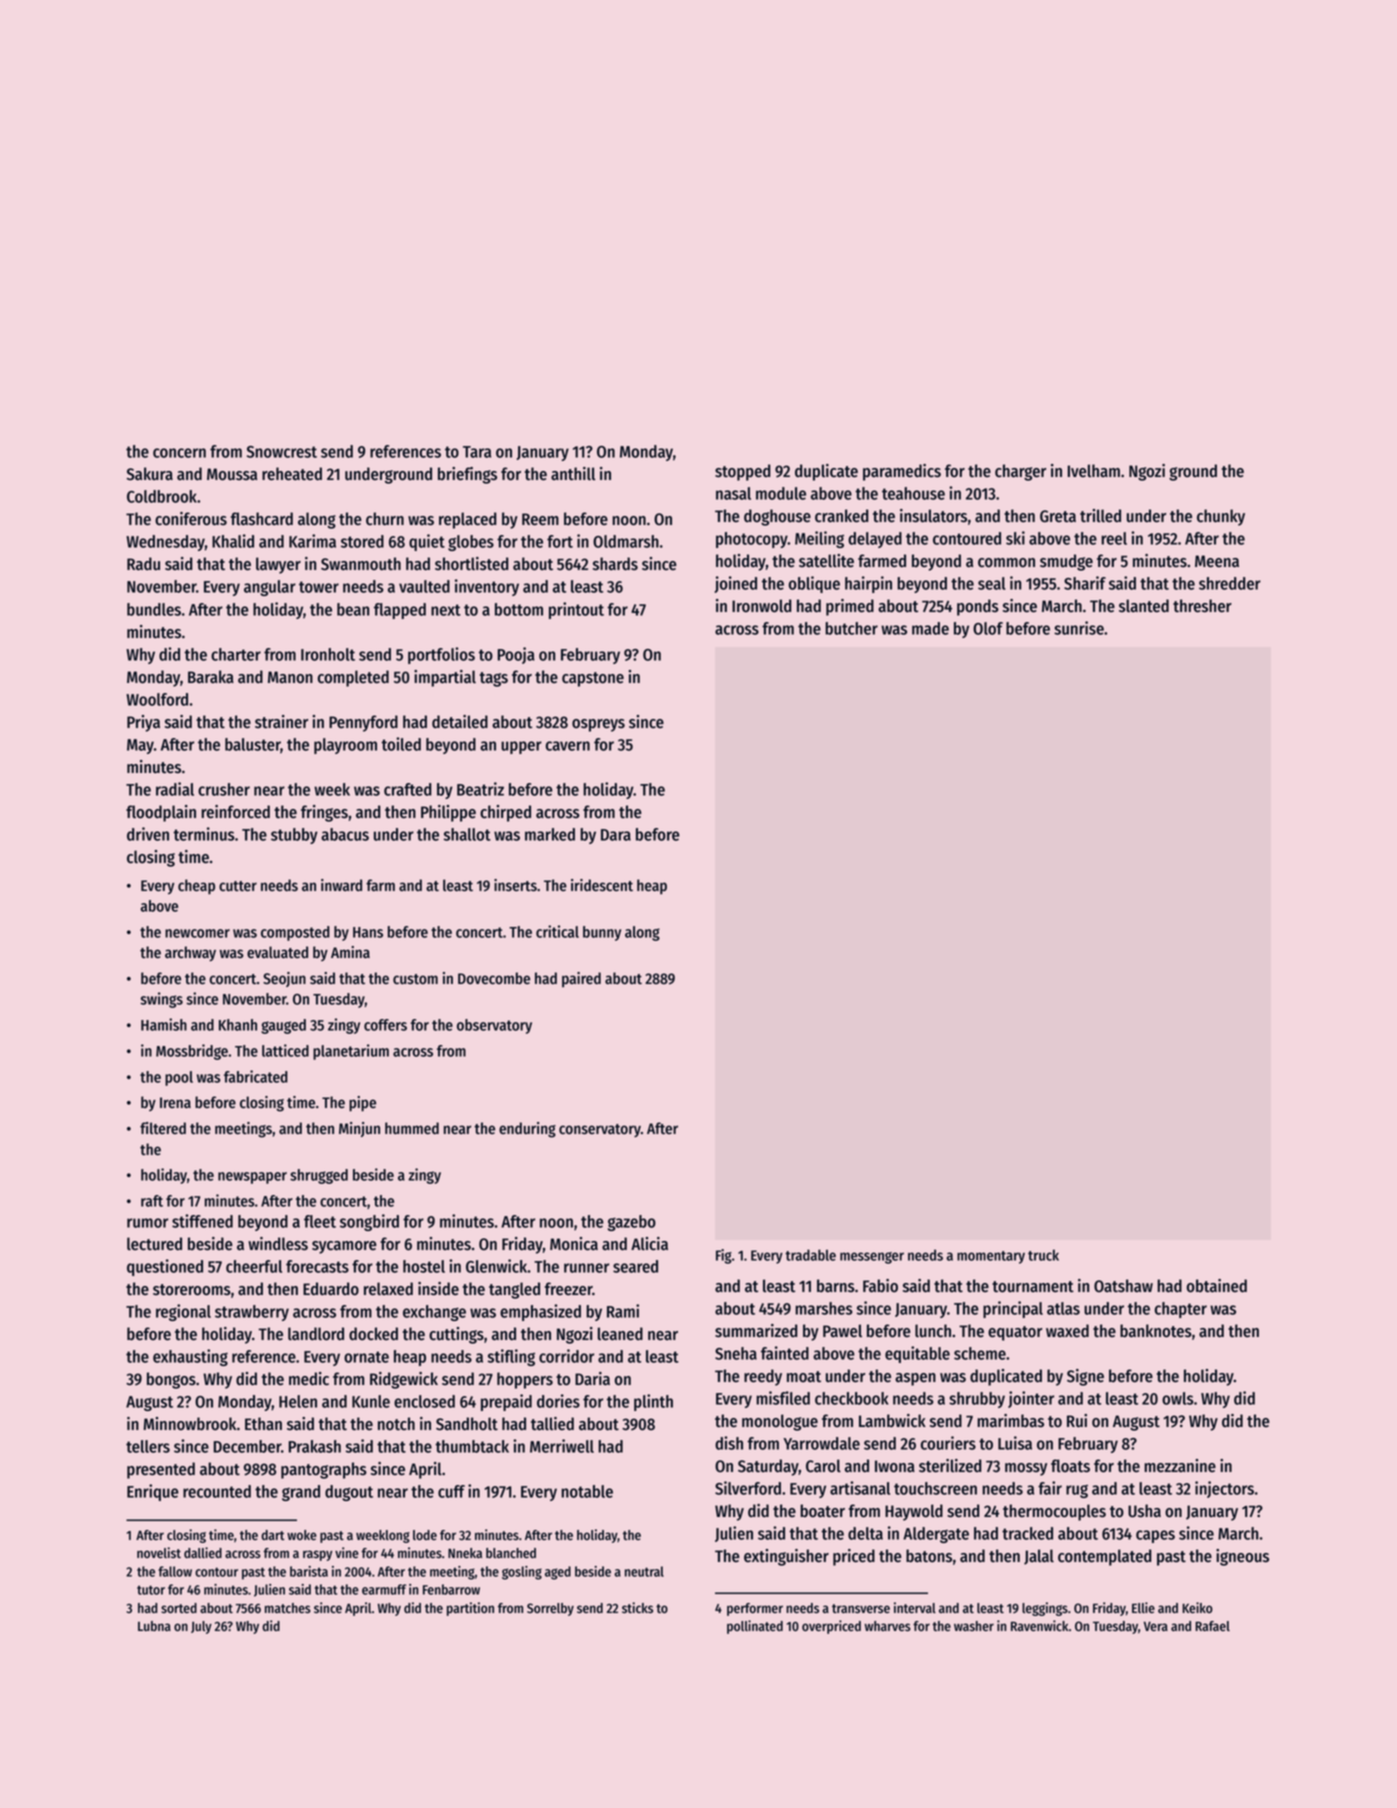 Image resolution: width=1397 pixels, height=1808 pixels. Describe the element at coordinates (1093, 471) in the image. I see `Ivelham` at that location.
